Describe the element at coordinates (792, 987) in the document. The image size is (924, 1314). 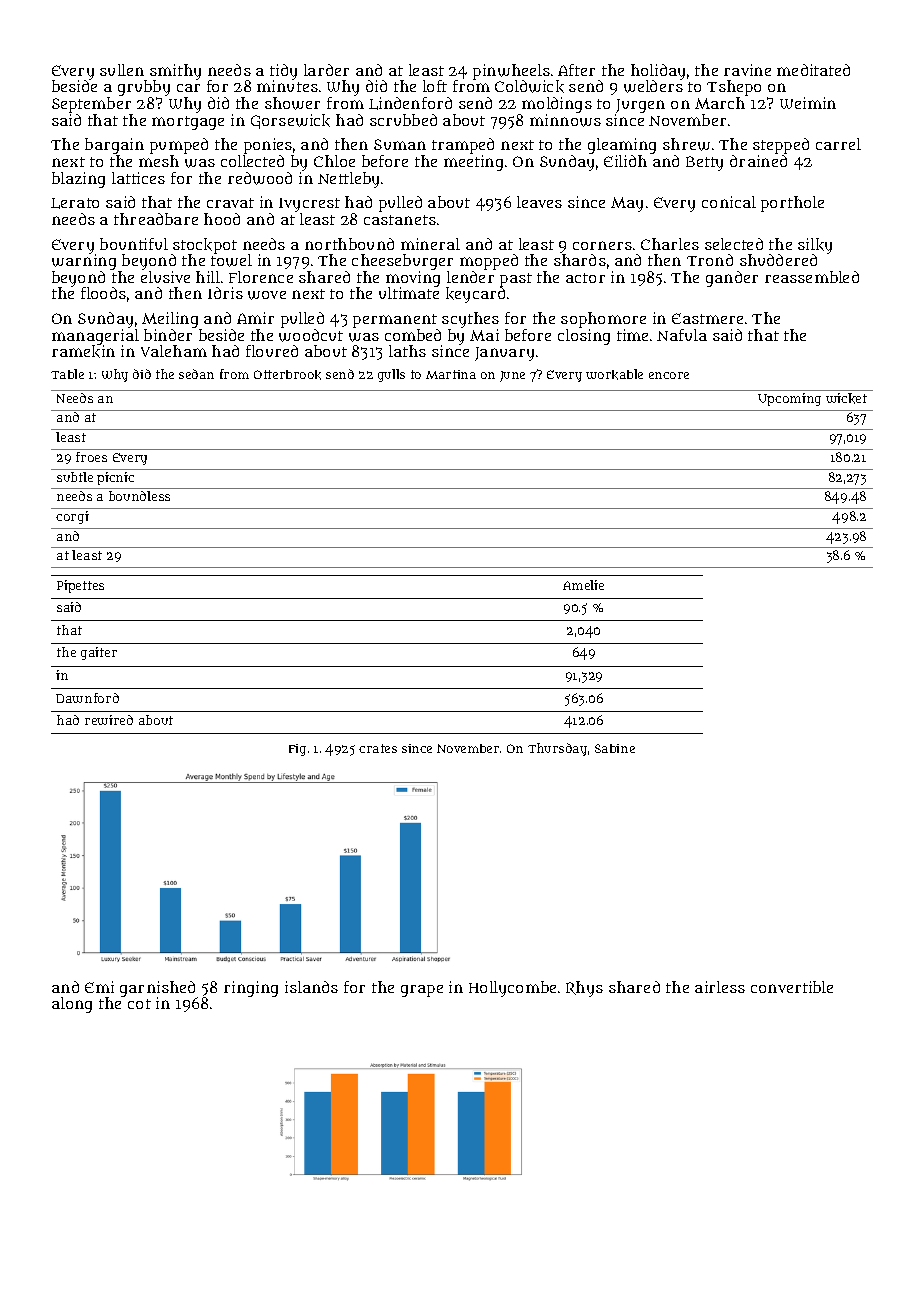
I see `convertible` at that location.
